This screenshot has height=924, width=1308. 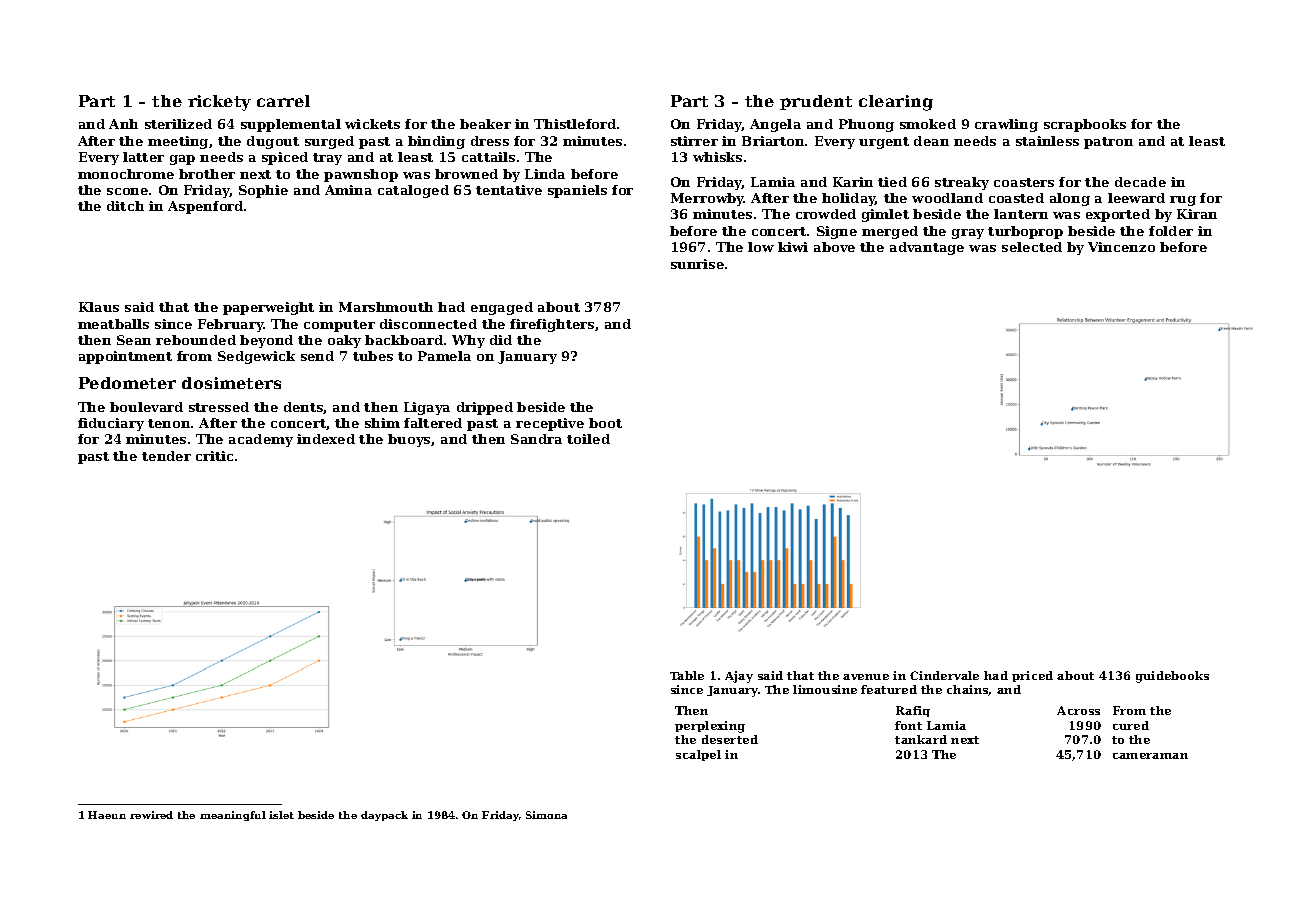 What do you see at coordinates (536, 439) in the screenshot?
I see `Sandra` at bounding box center [536, 439].
